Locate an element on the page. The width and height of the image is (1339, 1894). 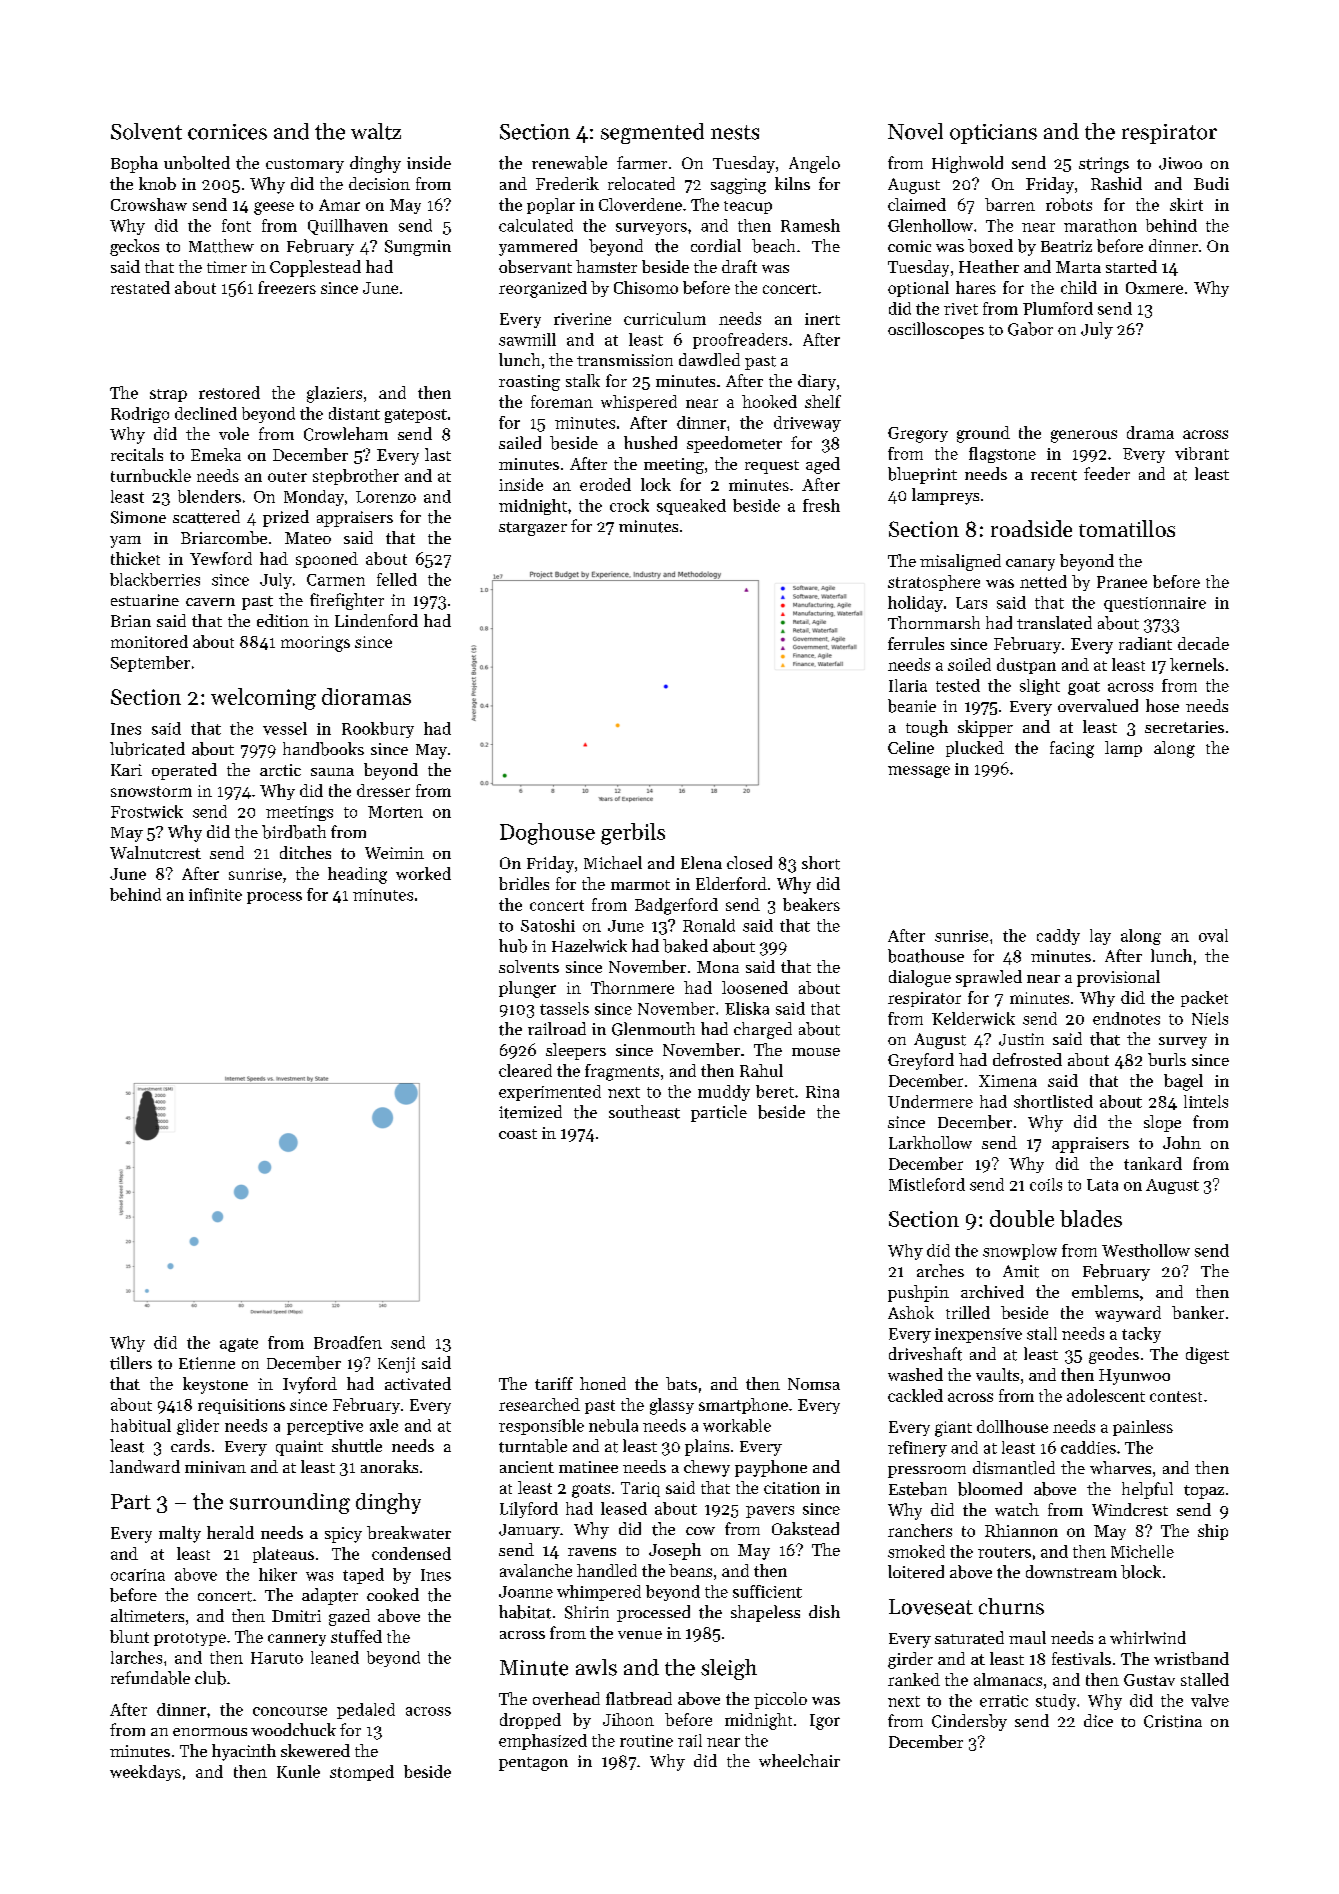
itemized is located at coordinates (530, 1112).
